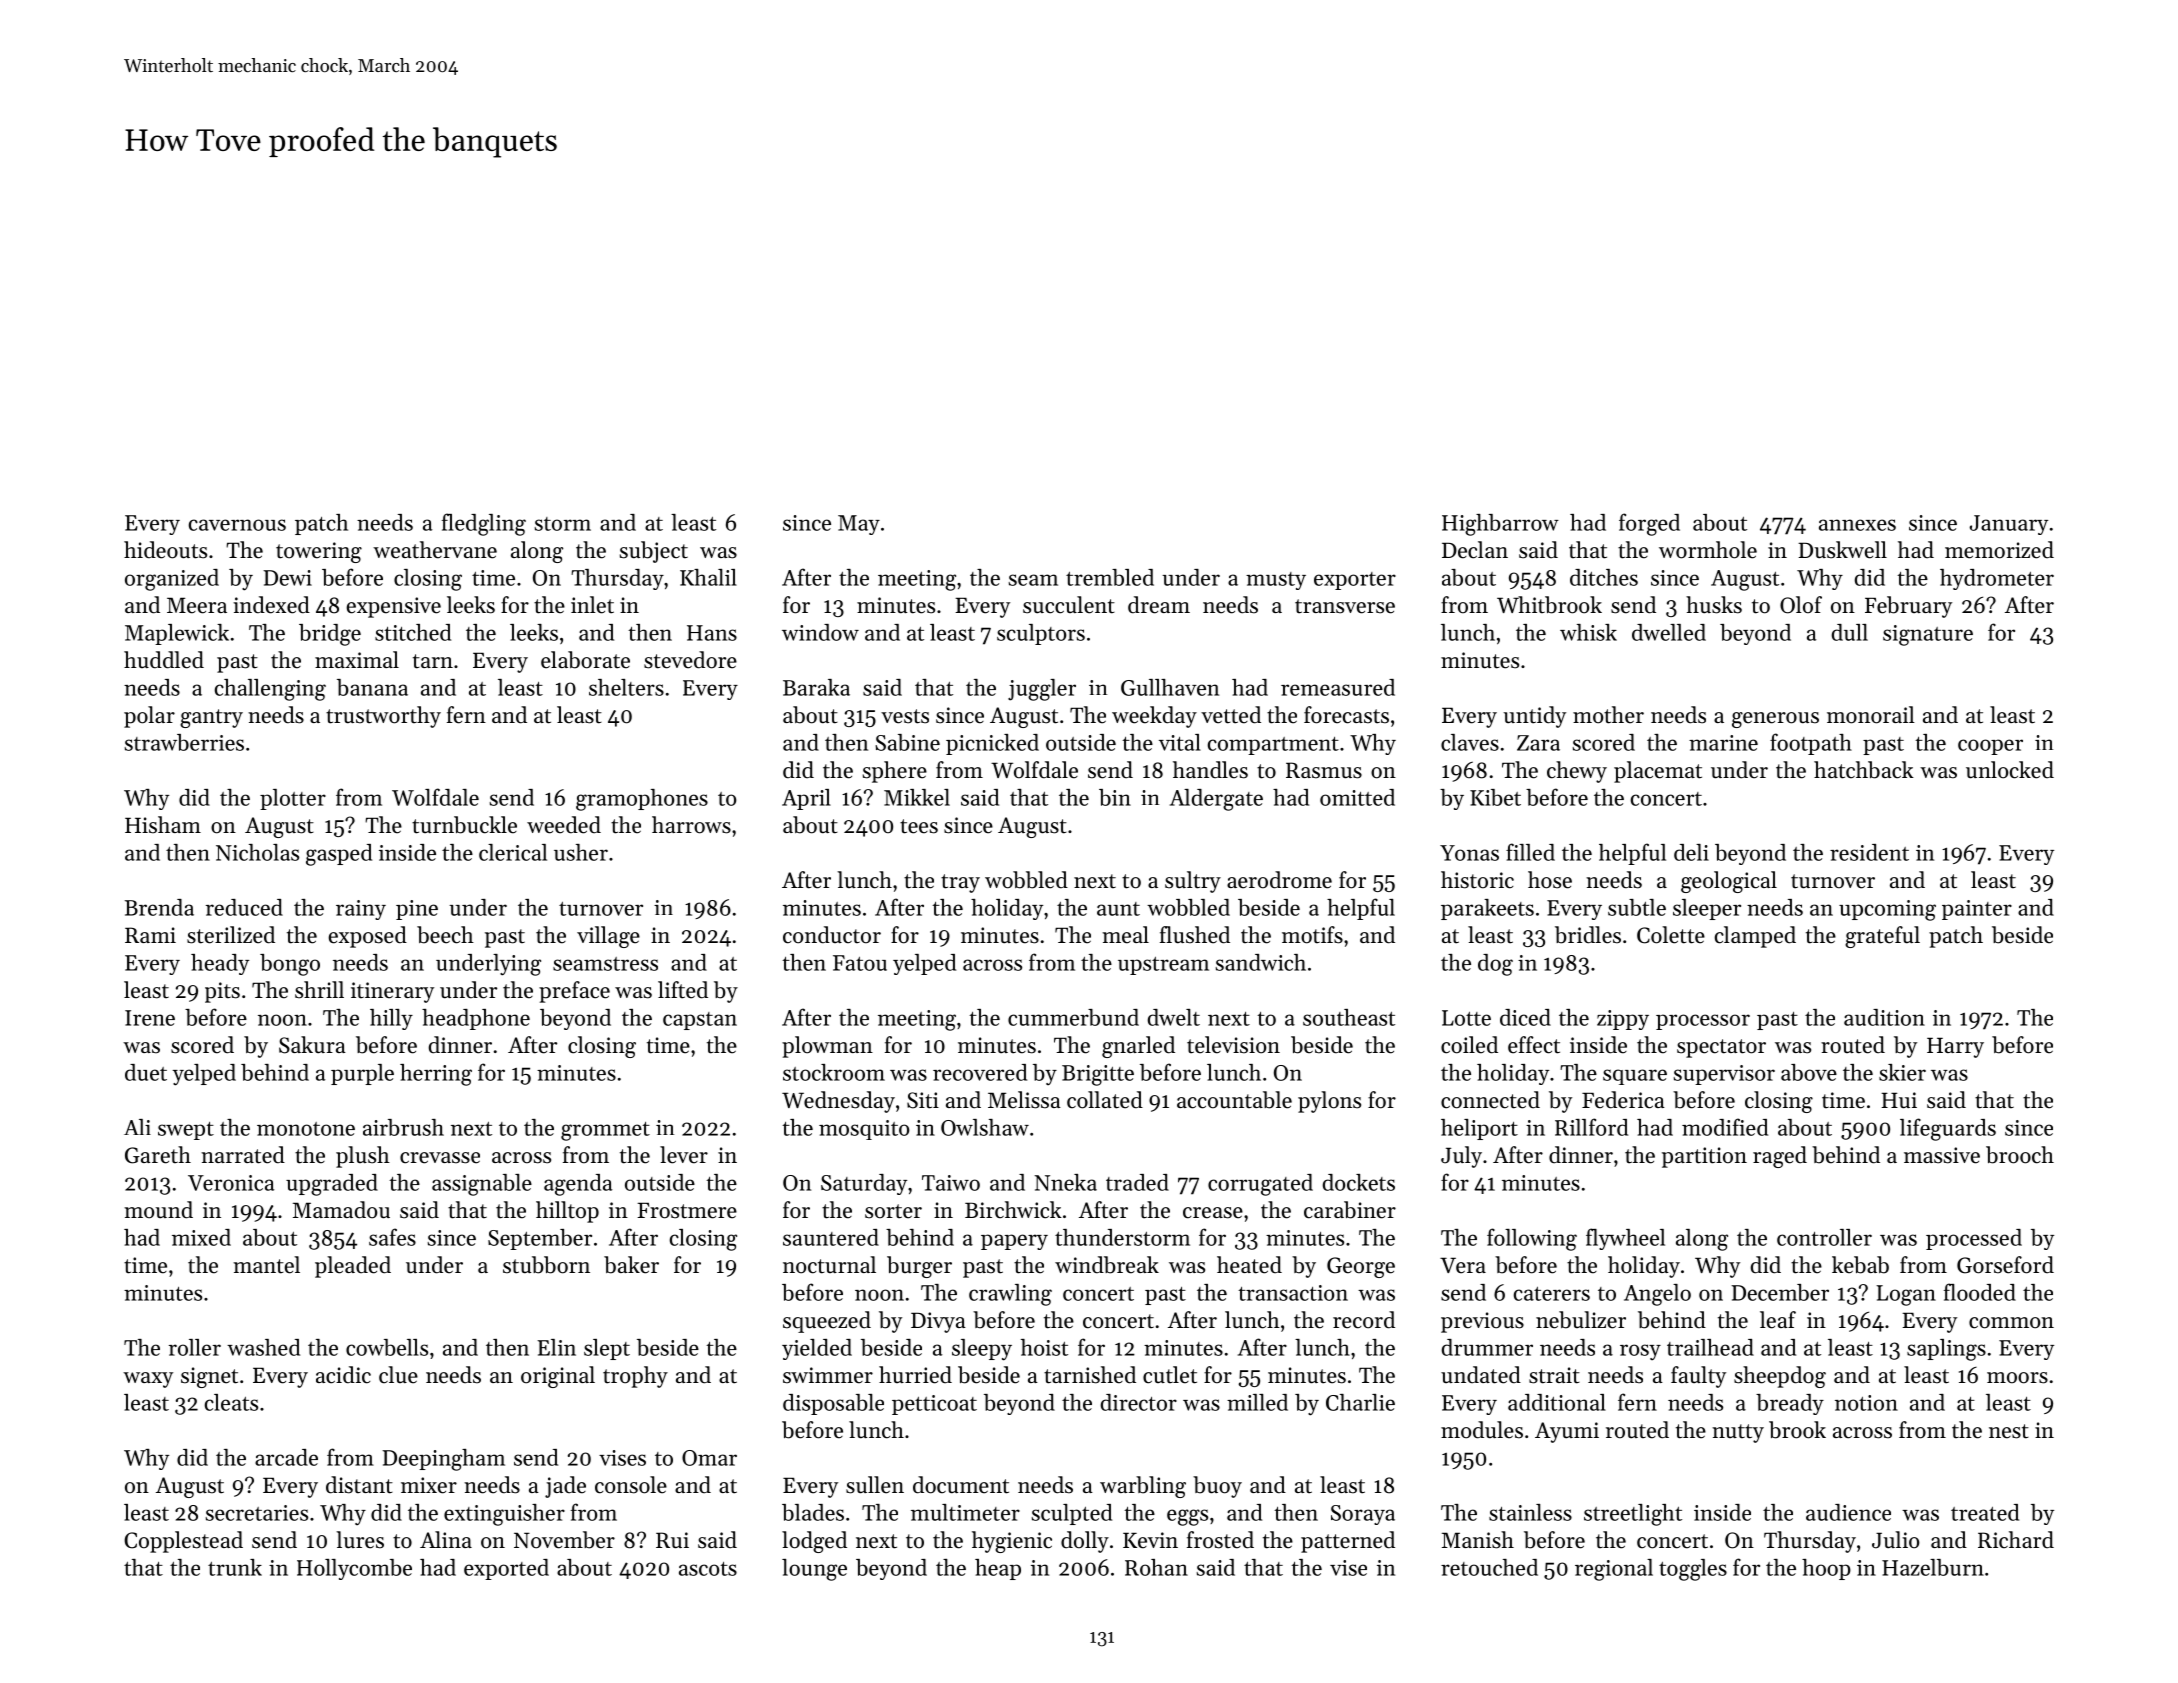 The width and height of the screenshot is (2178, 1683). Describe the element at coordinates (354, 1569) in the screenshot. I see `Hollycombe` at that location.
